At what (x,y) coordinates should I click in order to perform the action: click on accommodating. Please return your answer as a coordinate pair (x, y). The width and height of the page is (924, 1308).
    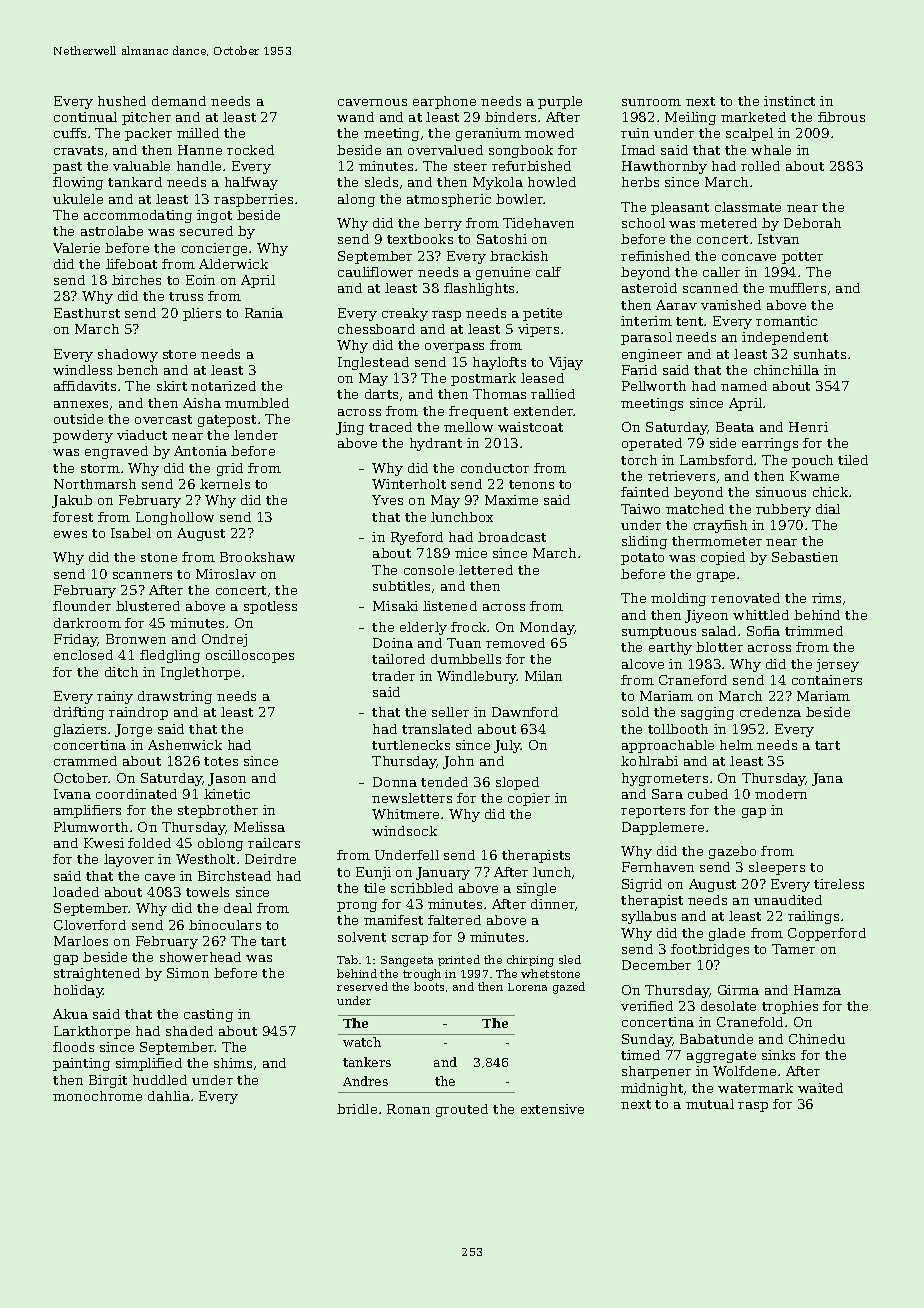
    Looking at the image, I should click on (138, 216).
